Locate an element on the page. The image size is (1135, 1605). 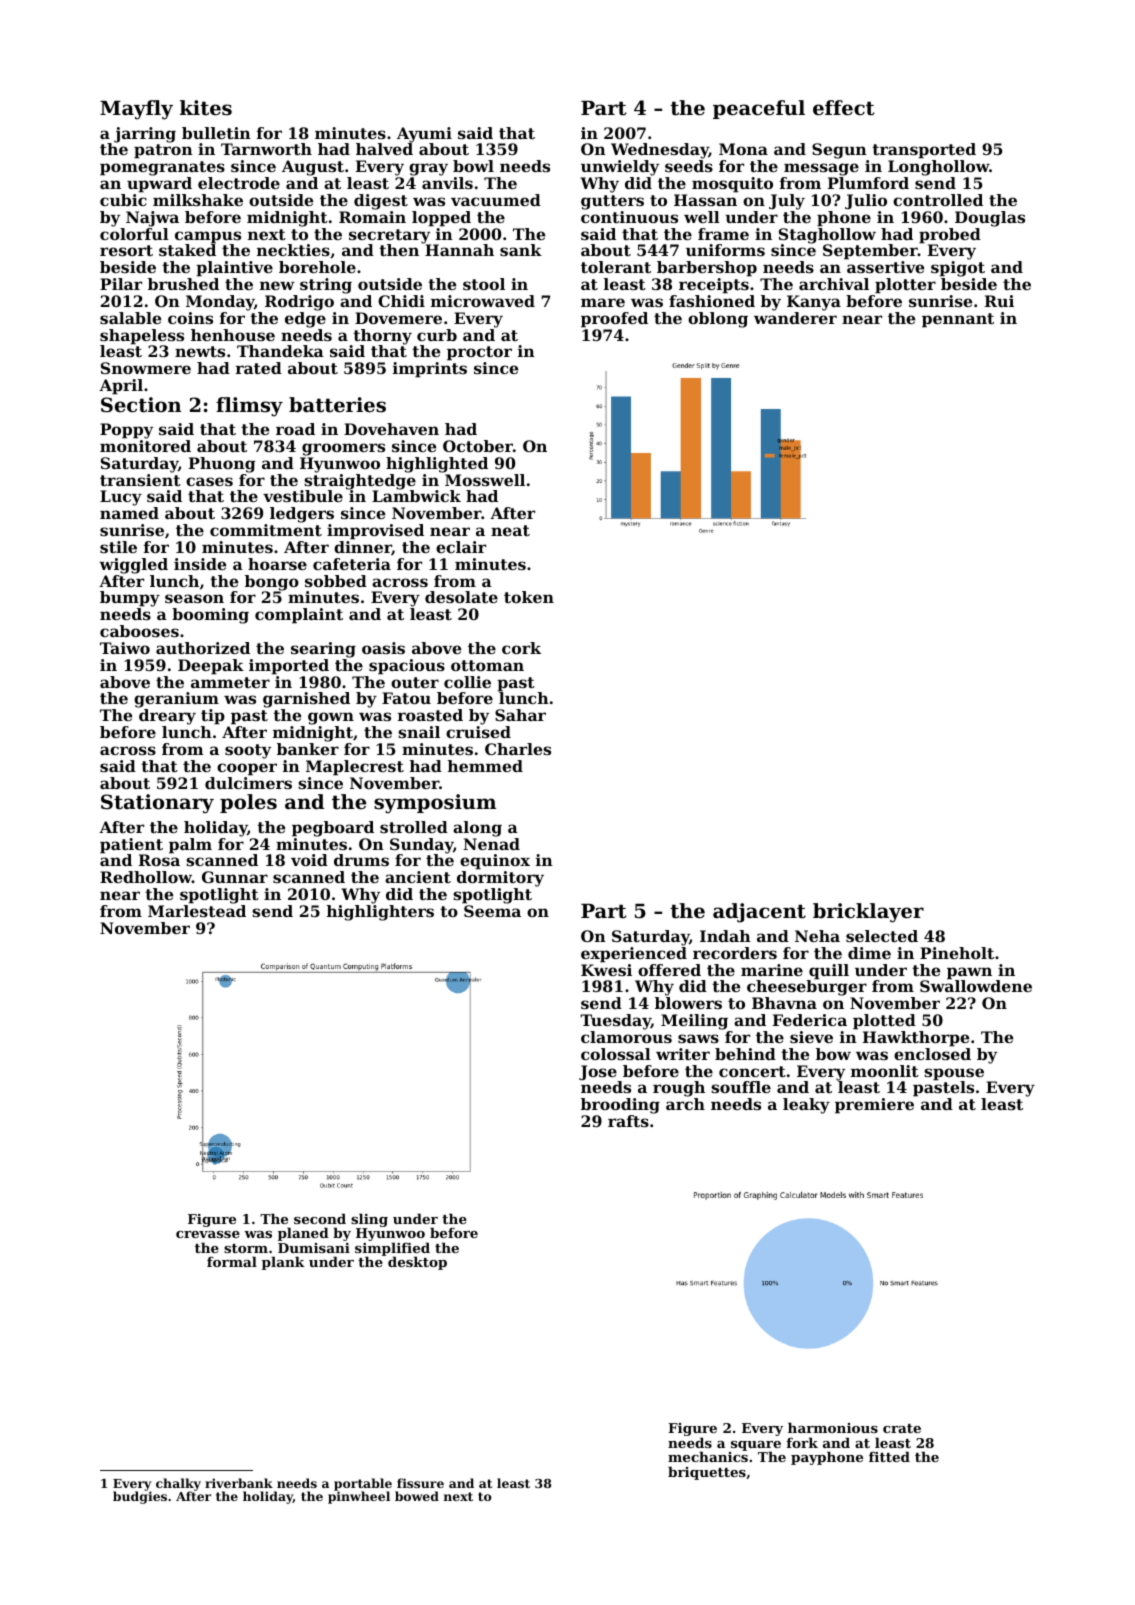
assertive is located at coordinates (885, 267).
